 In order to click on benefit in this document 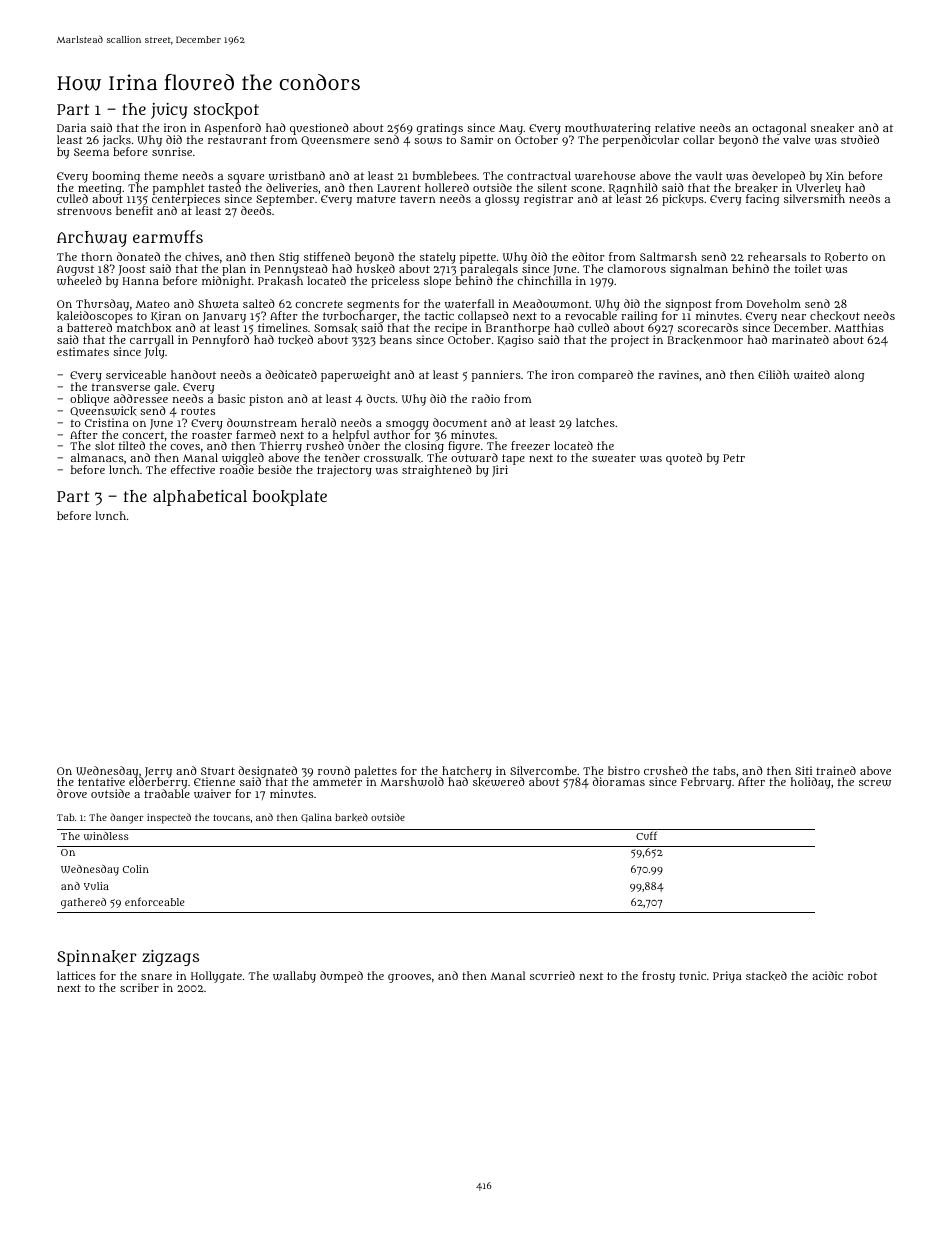, I will do `click(134, 211)`.
